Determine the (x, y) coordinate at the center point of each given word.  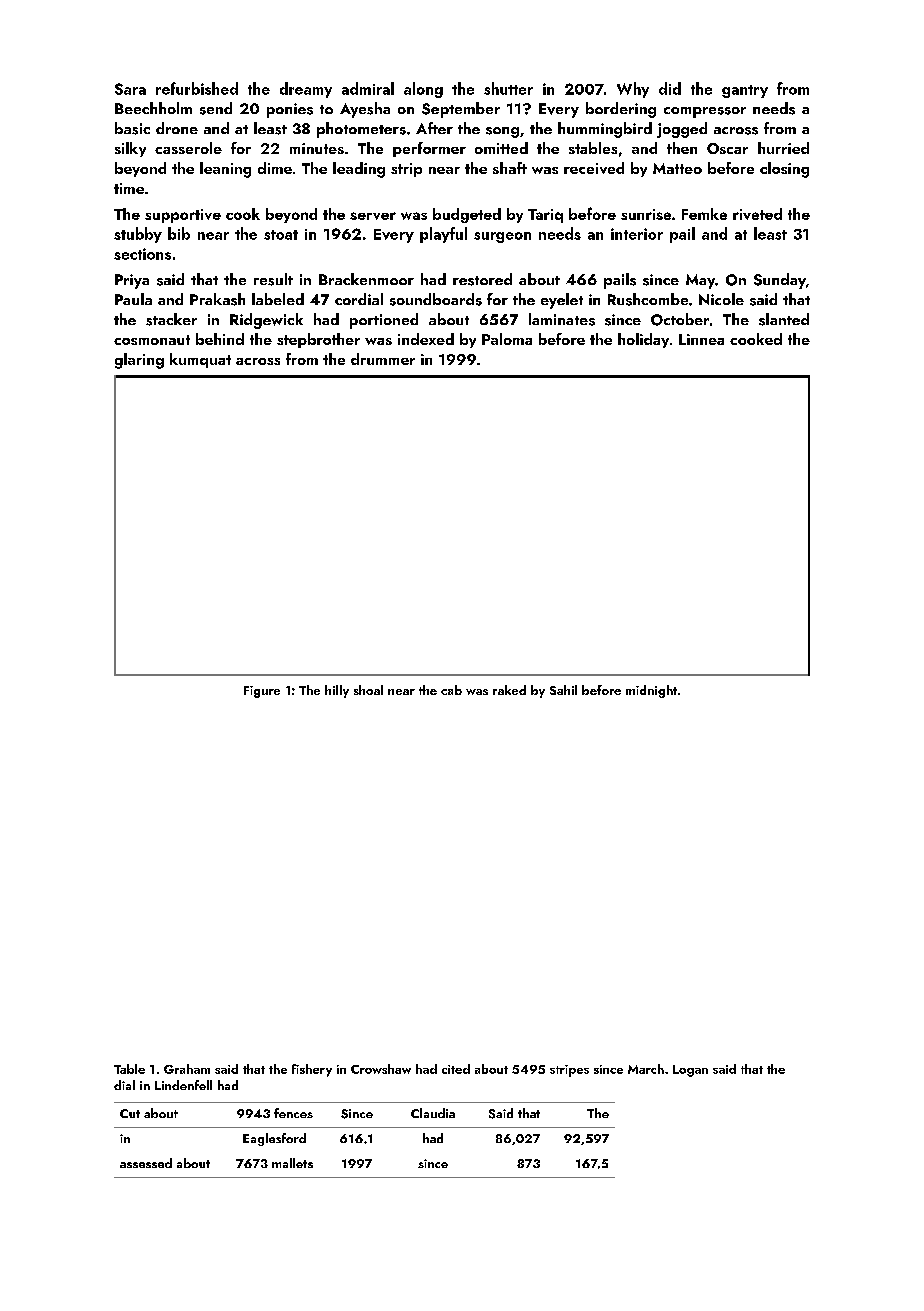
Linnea (701, 339)
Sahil (563, 690)
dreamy (306, 90)
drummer (383, 359)
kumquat (200, 360)
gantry (745, 91)
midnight (651, 691)
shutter (508, 88)
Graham (187, 1069)
